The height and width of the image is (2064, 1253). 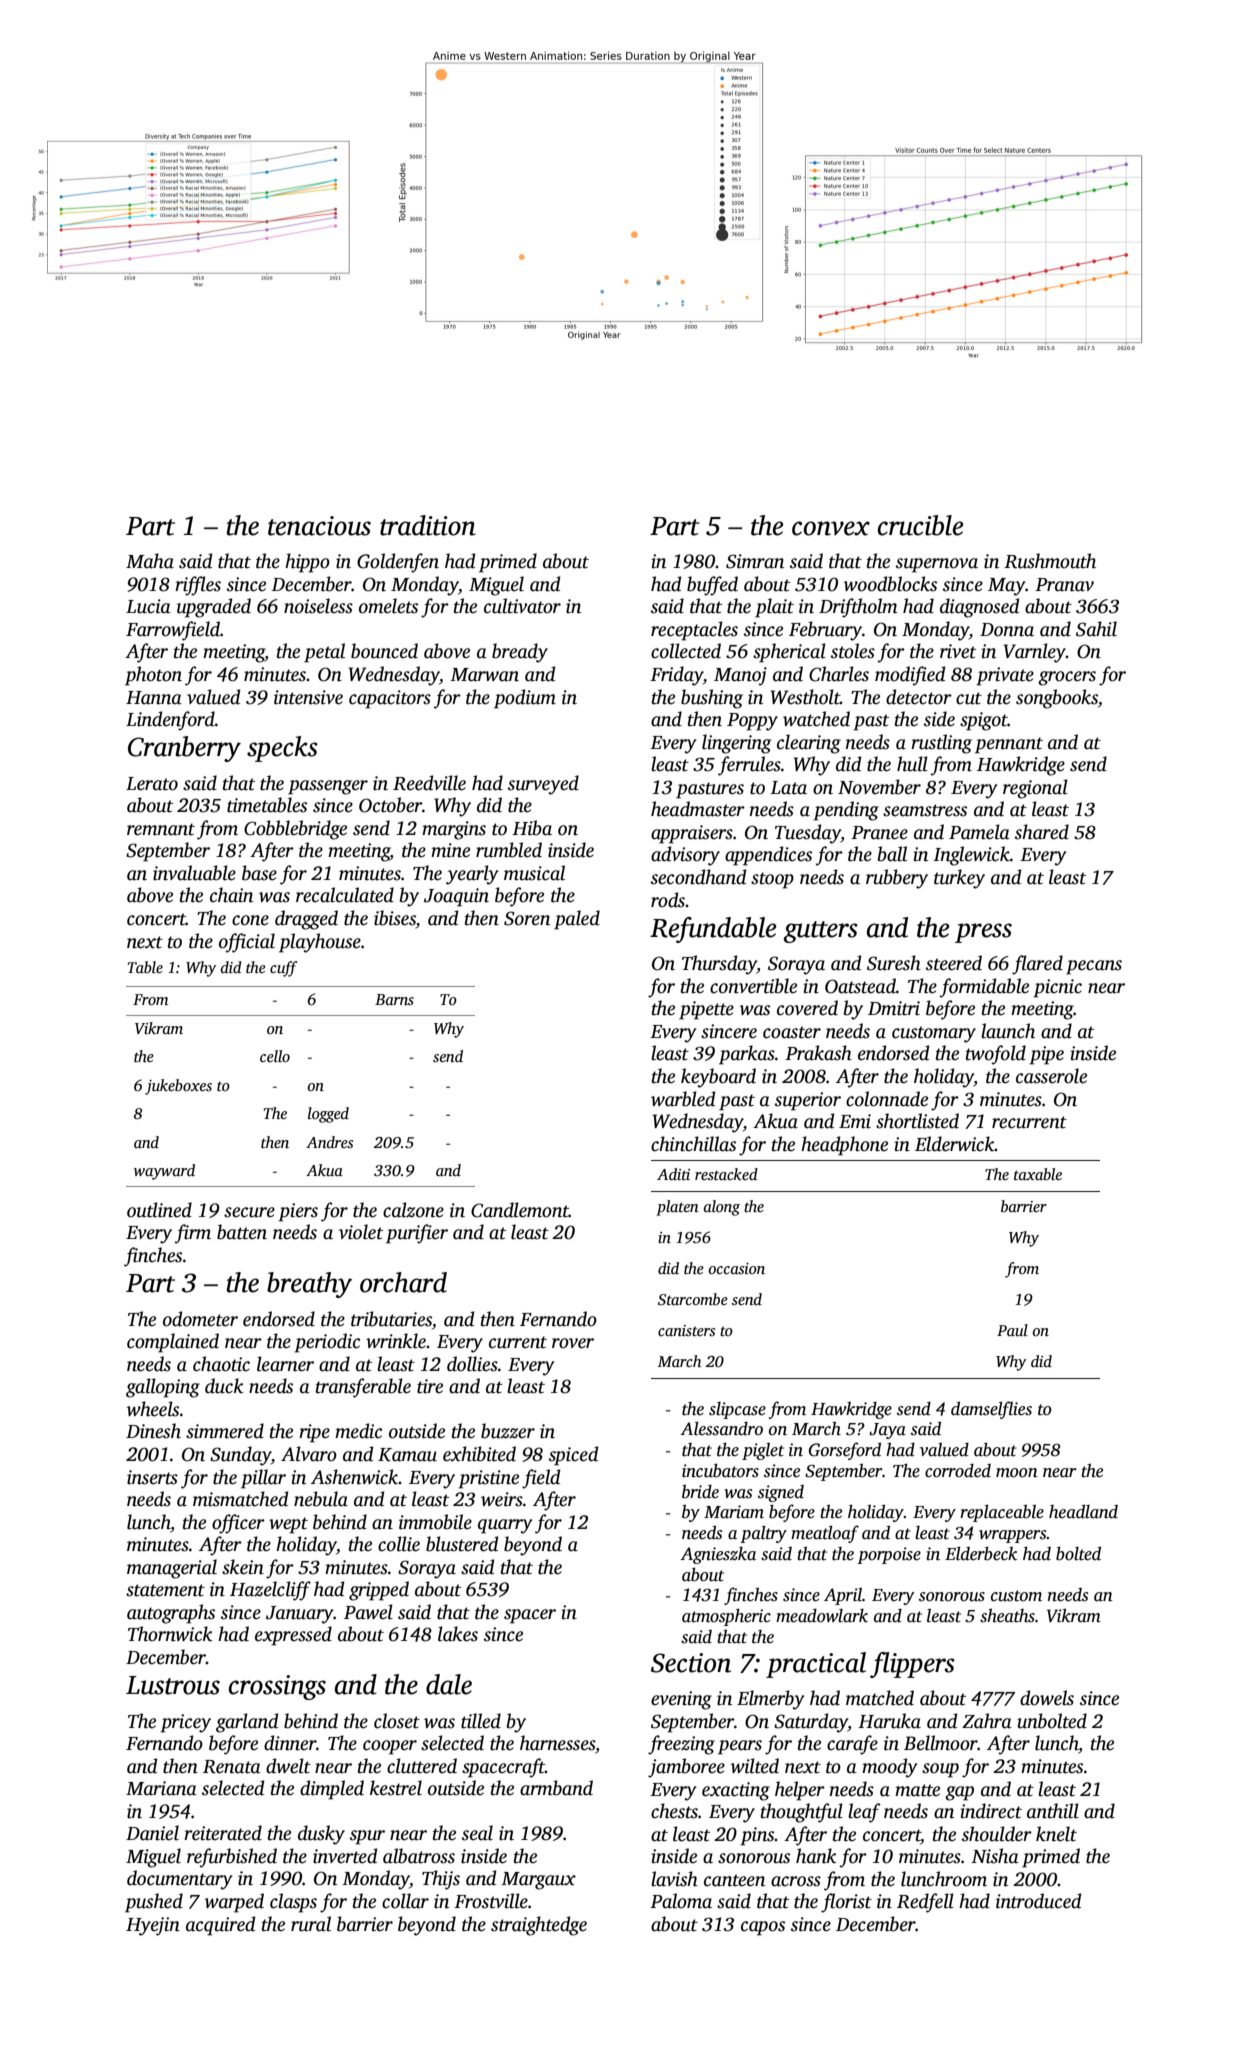 I want to click on paled, so click(x=577, y=920).
